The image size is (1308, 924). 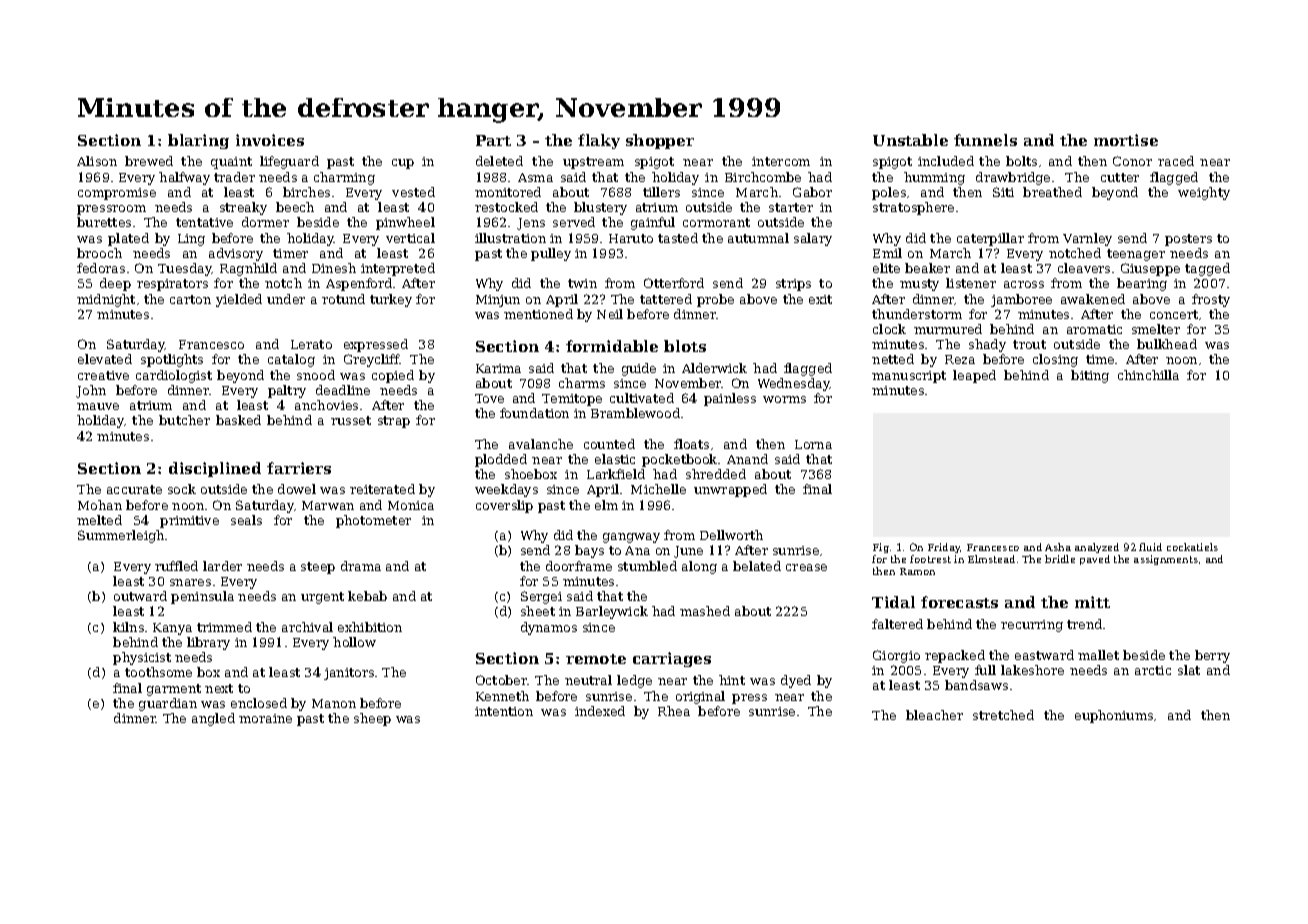 I want to click on Asha, so click(x=1058, y=547).
